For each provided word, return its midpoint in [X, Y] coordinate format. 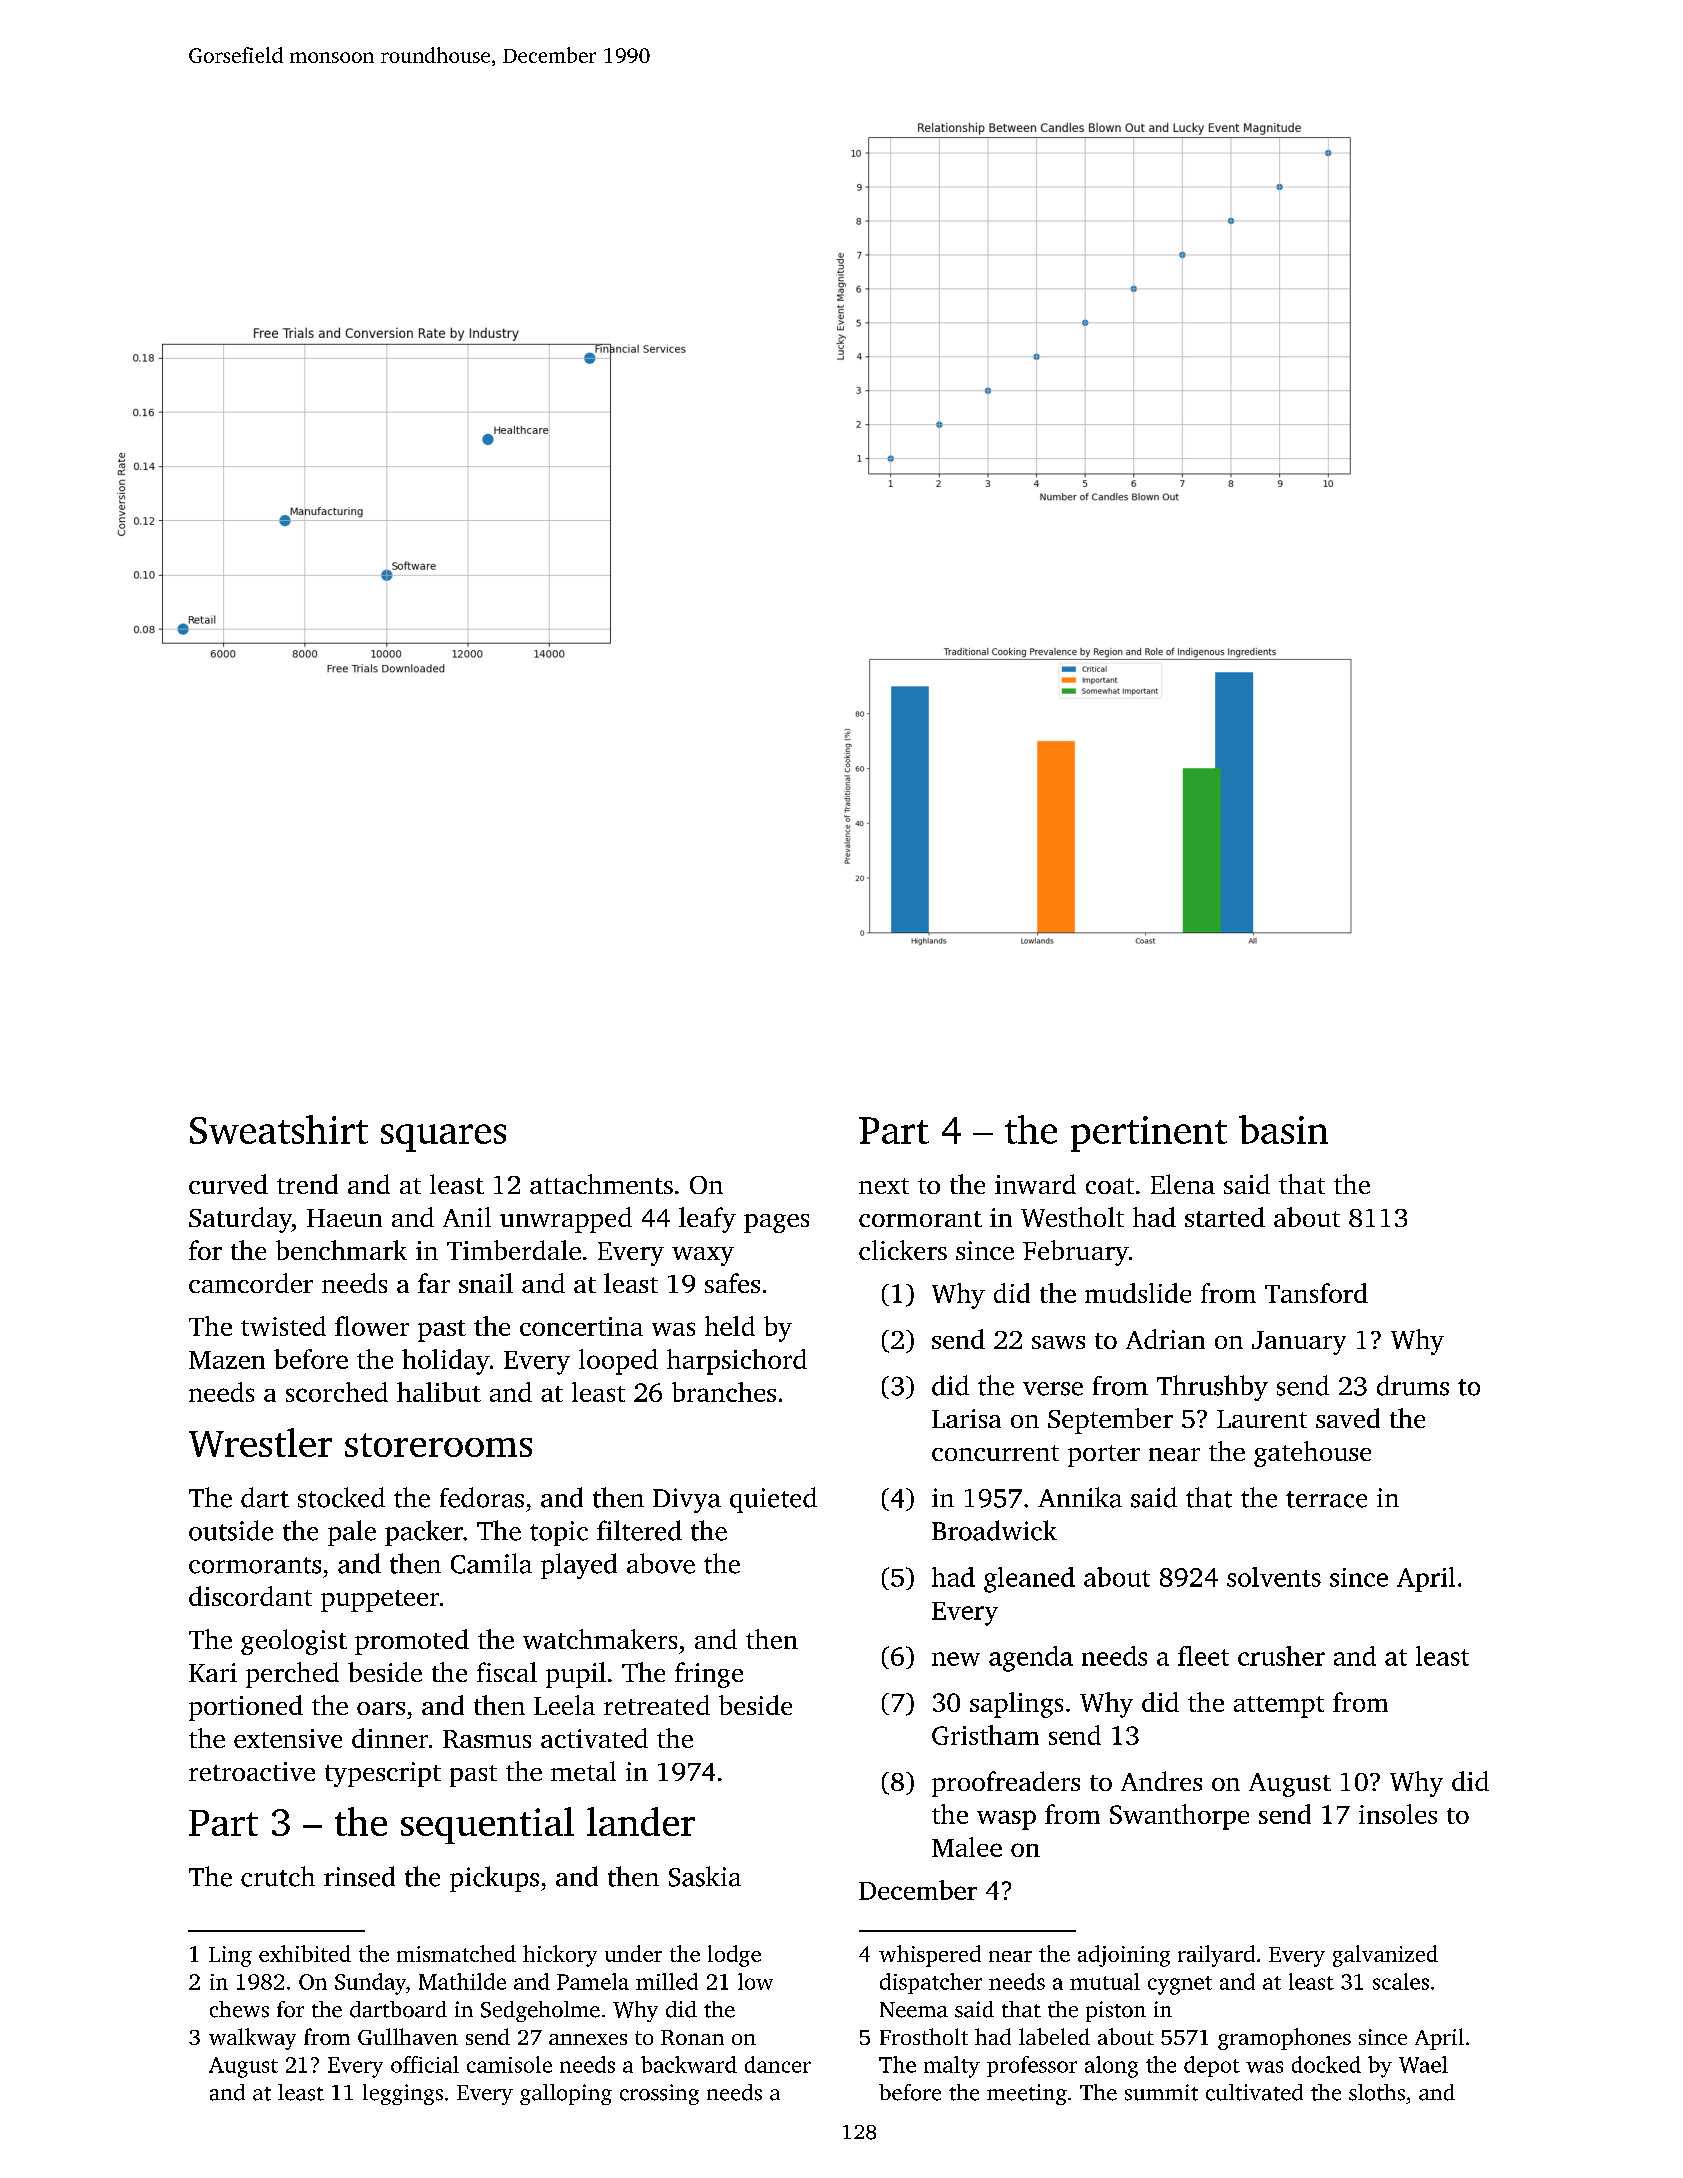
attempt [1279, 1707]
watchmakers [600, 1639]
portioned [246, 1708]
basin [1283, 1129]
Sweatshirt [279, 1129]
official [425, 2064]
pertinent [1149, 1134]
